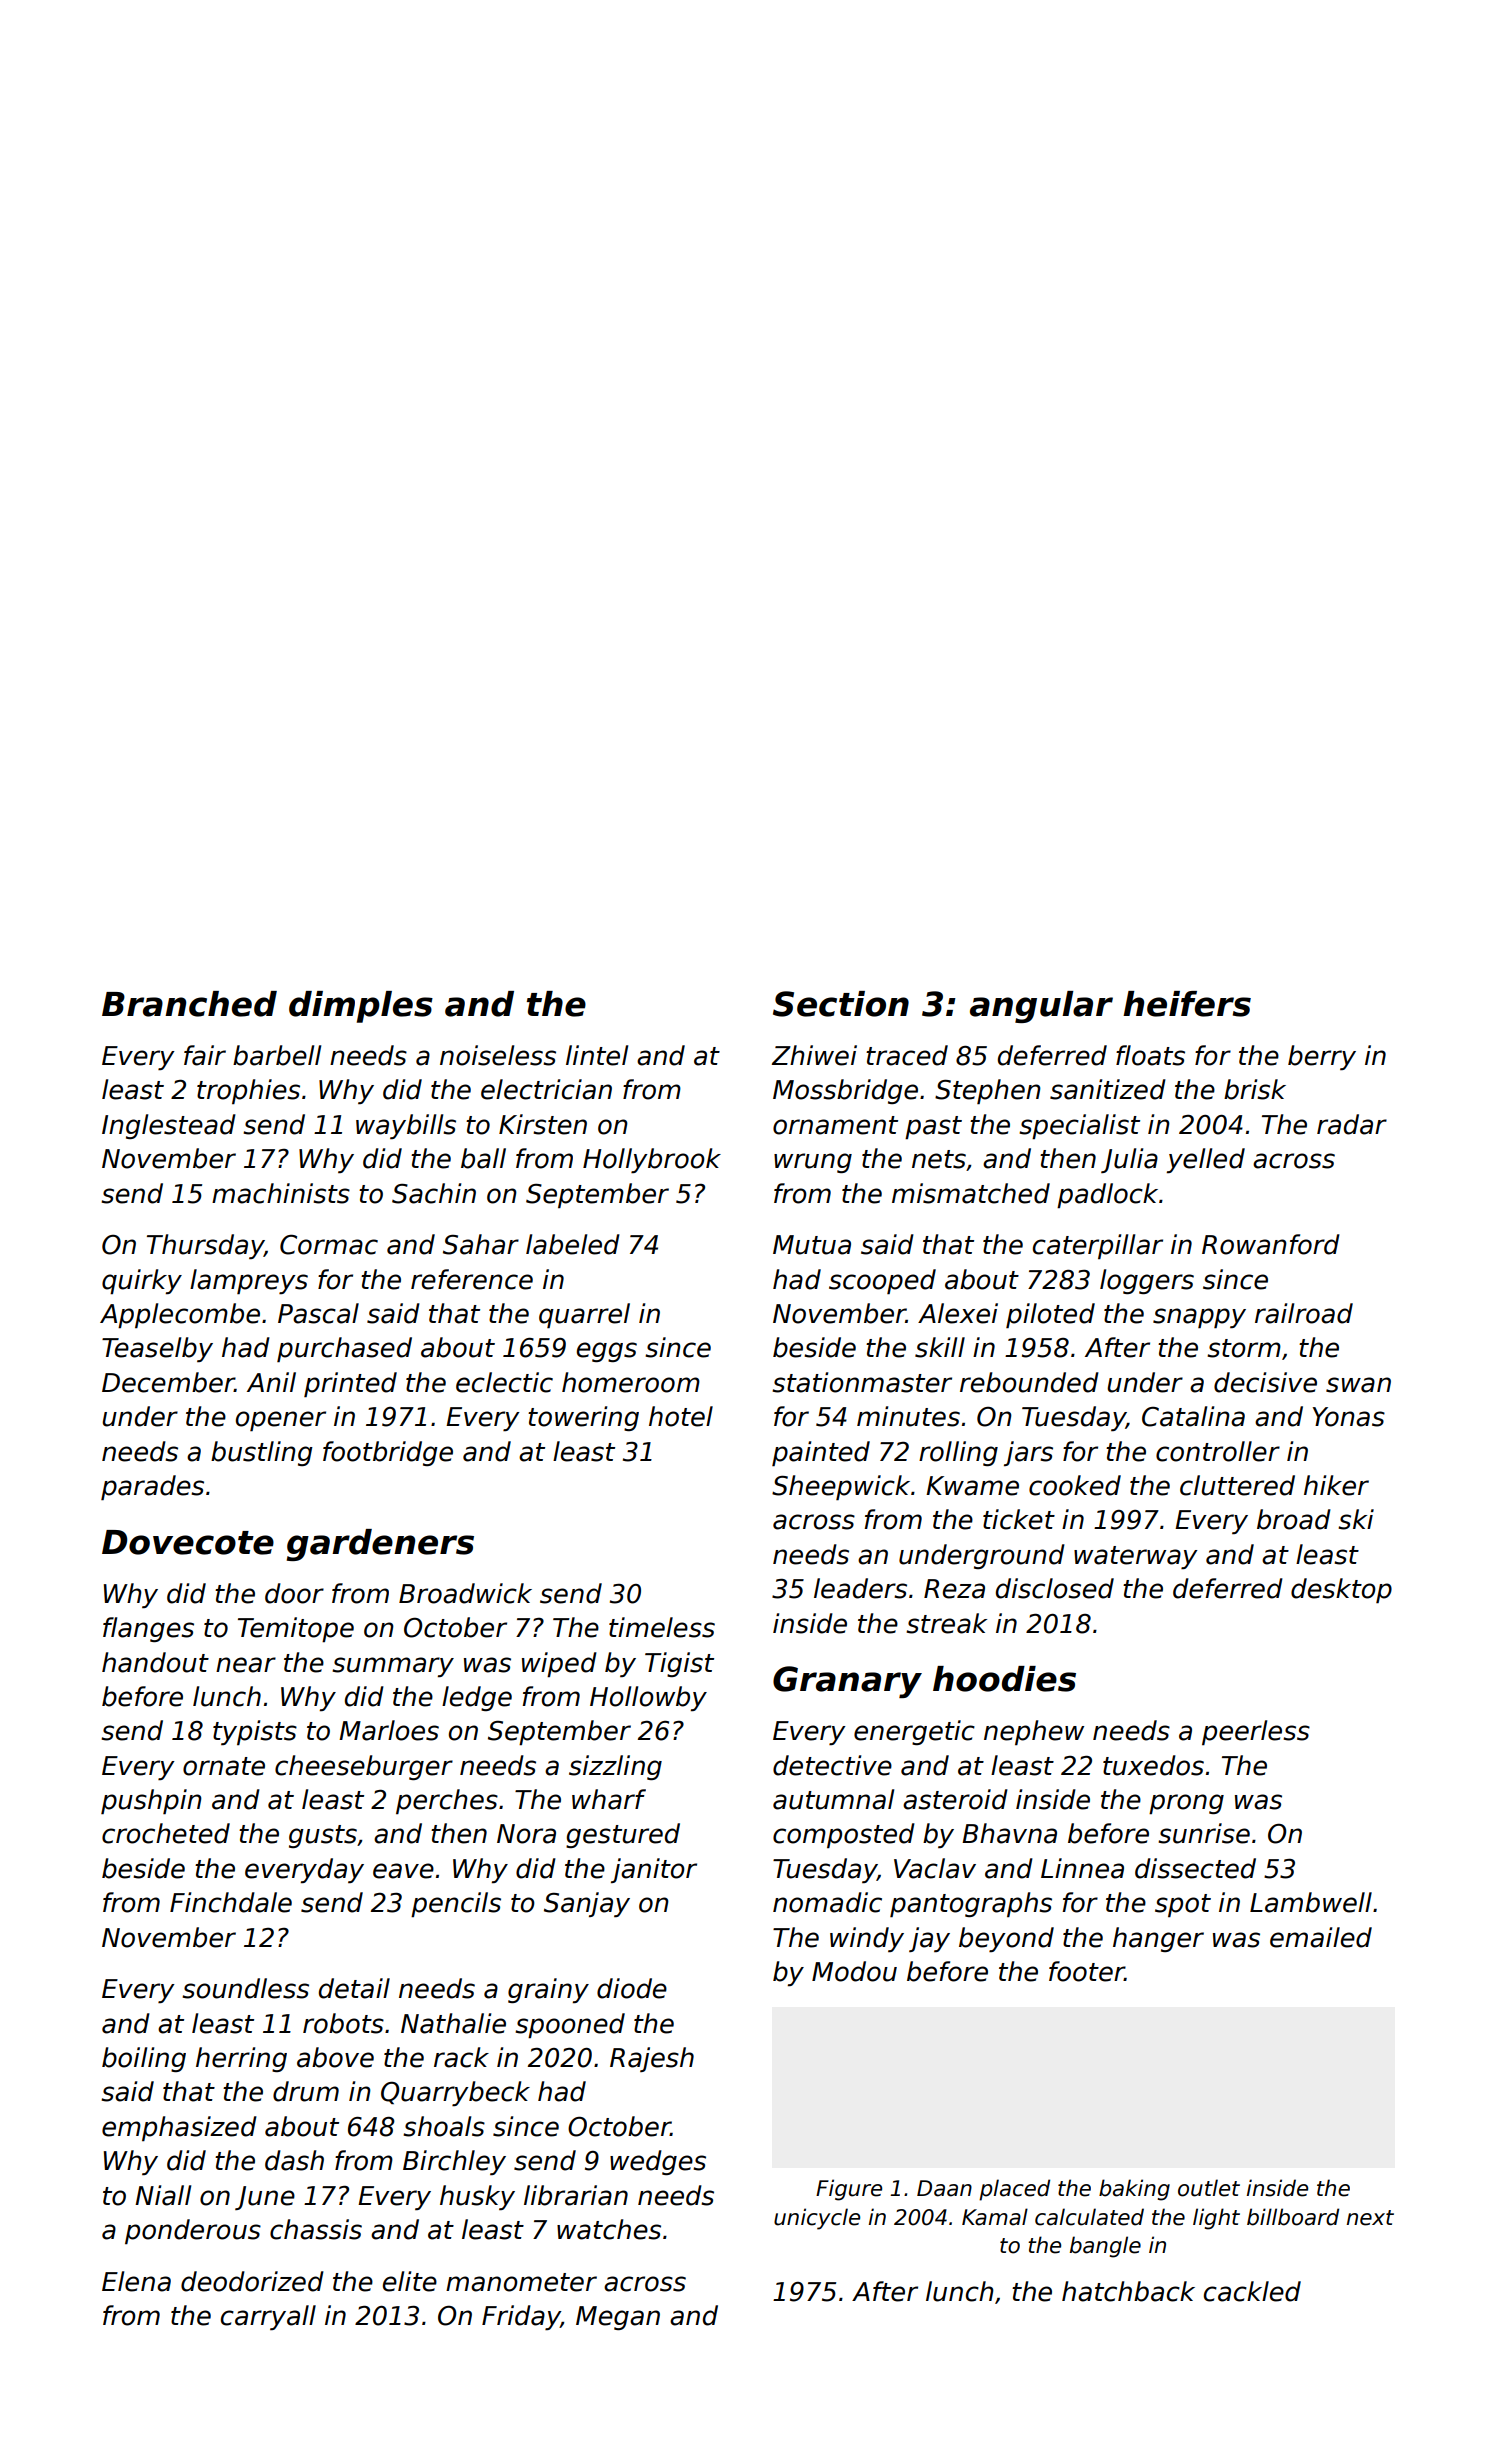 The width and height of the screenshot is (1496, 2464). Describe the element at coordinates (1199, 1318) in the screenshot. I see `snappy` at that location.
